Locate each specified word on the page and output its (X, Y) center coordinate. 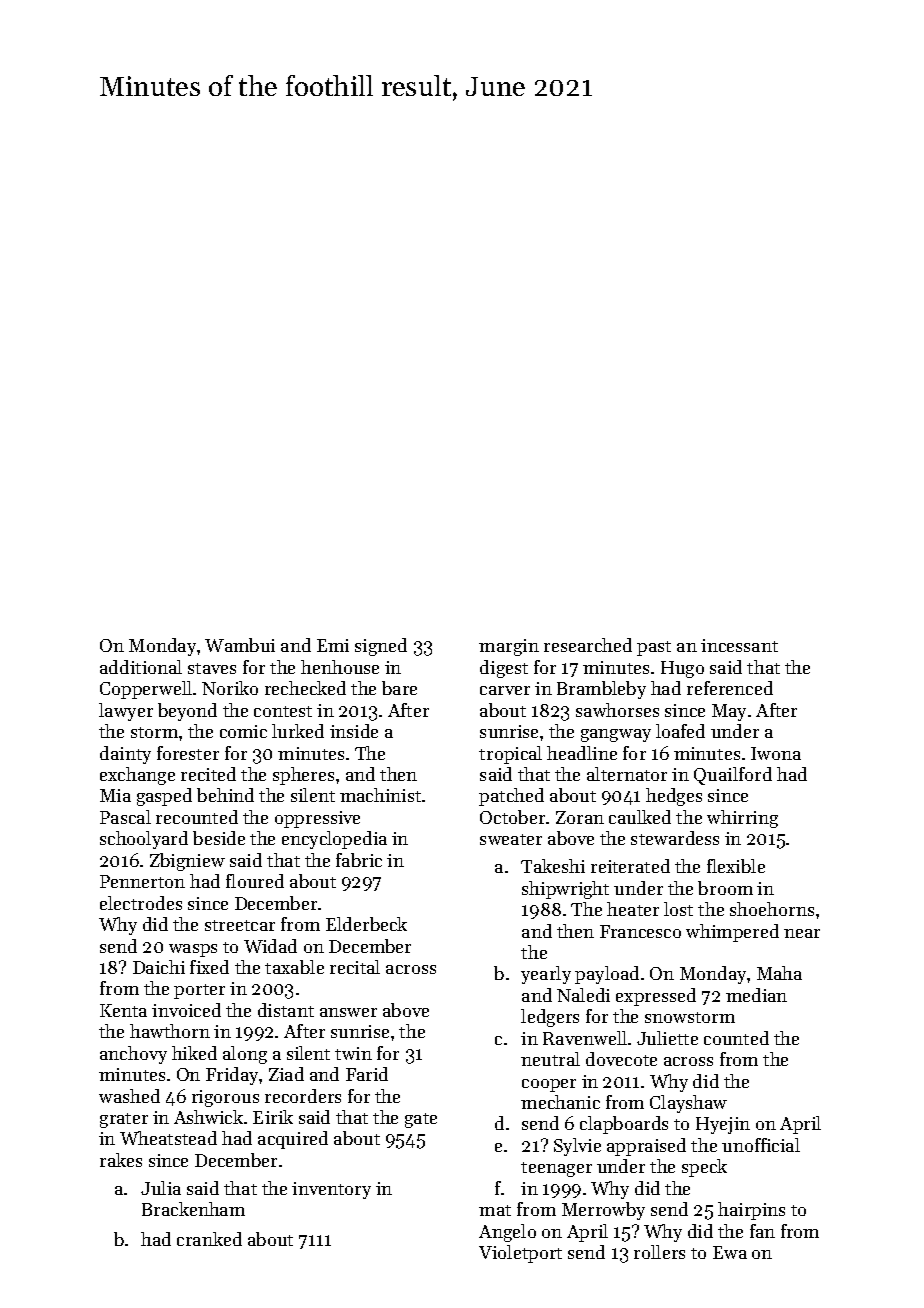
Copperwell (146, 690)
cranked (209, 1239)
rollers (659, 1252)
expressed (656, 997)
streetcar (240, 925)
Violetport (520, 1254)
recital (355, 967)
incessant (739, 645)
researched (588, 645)
